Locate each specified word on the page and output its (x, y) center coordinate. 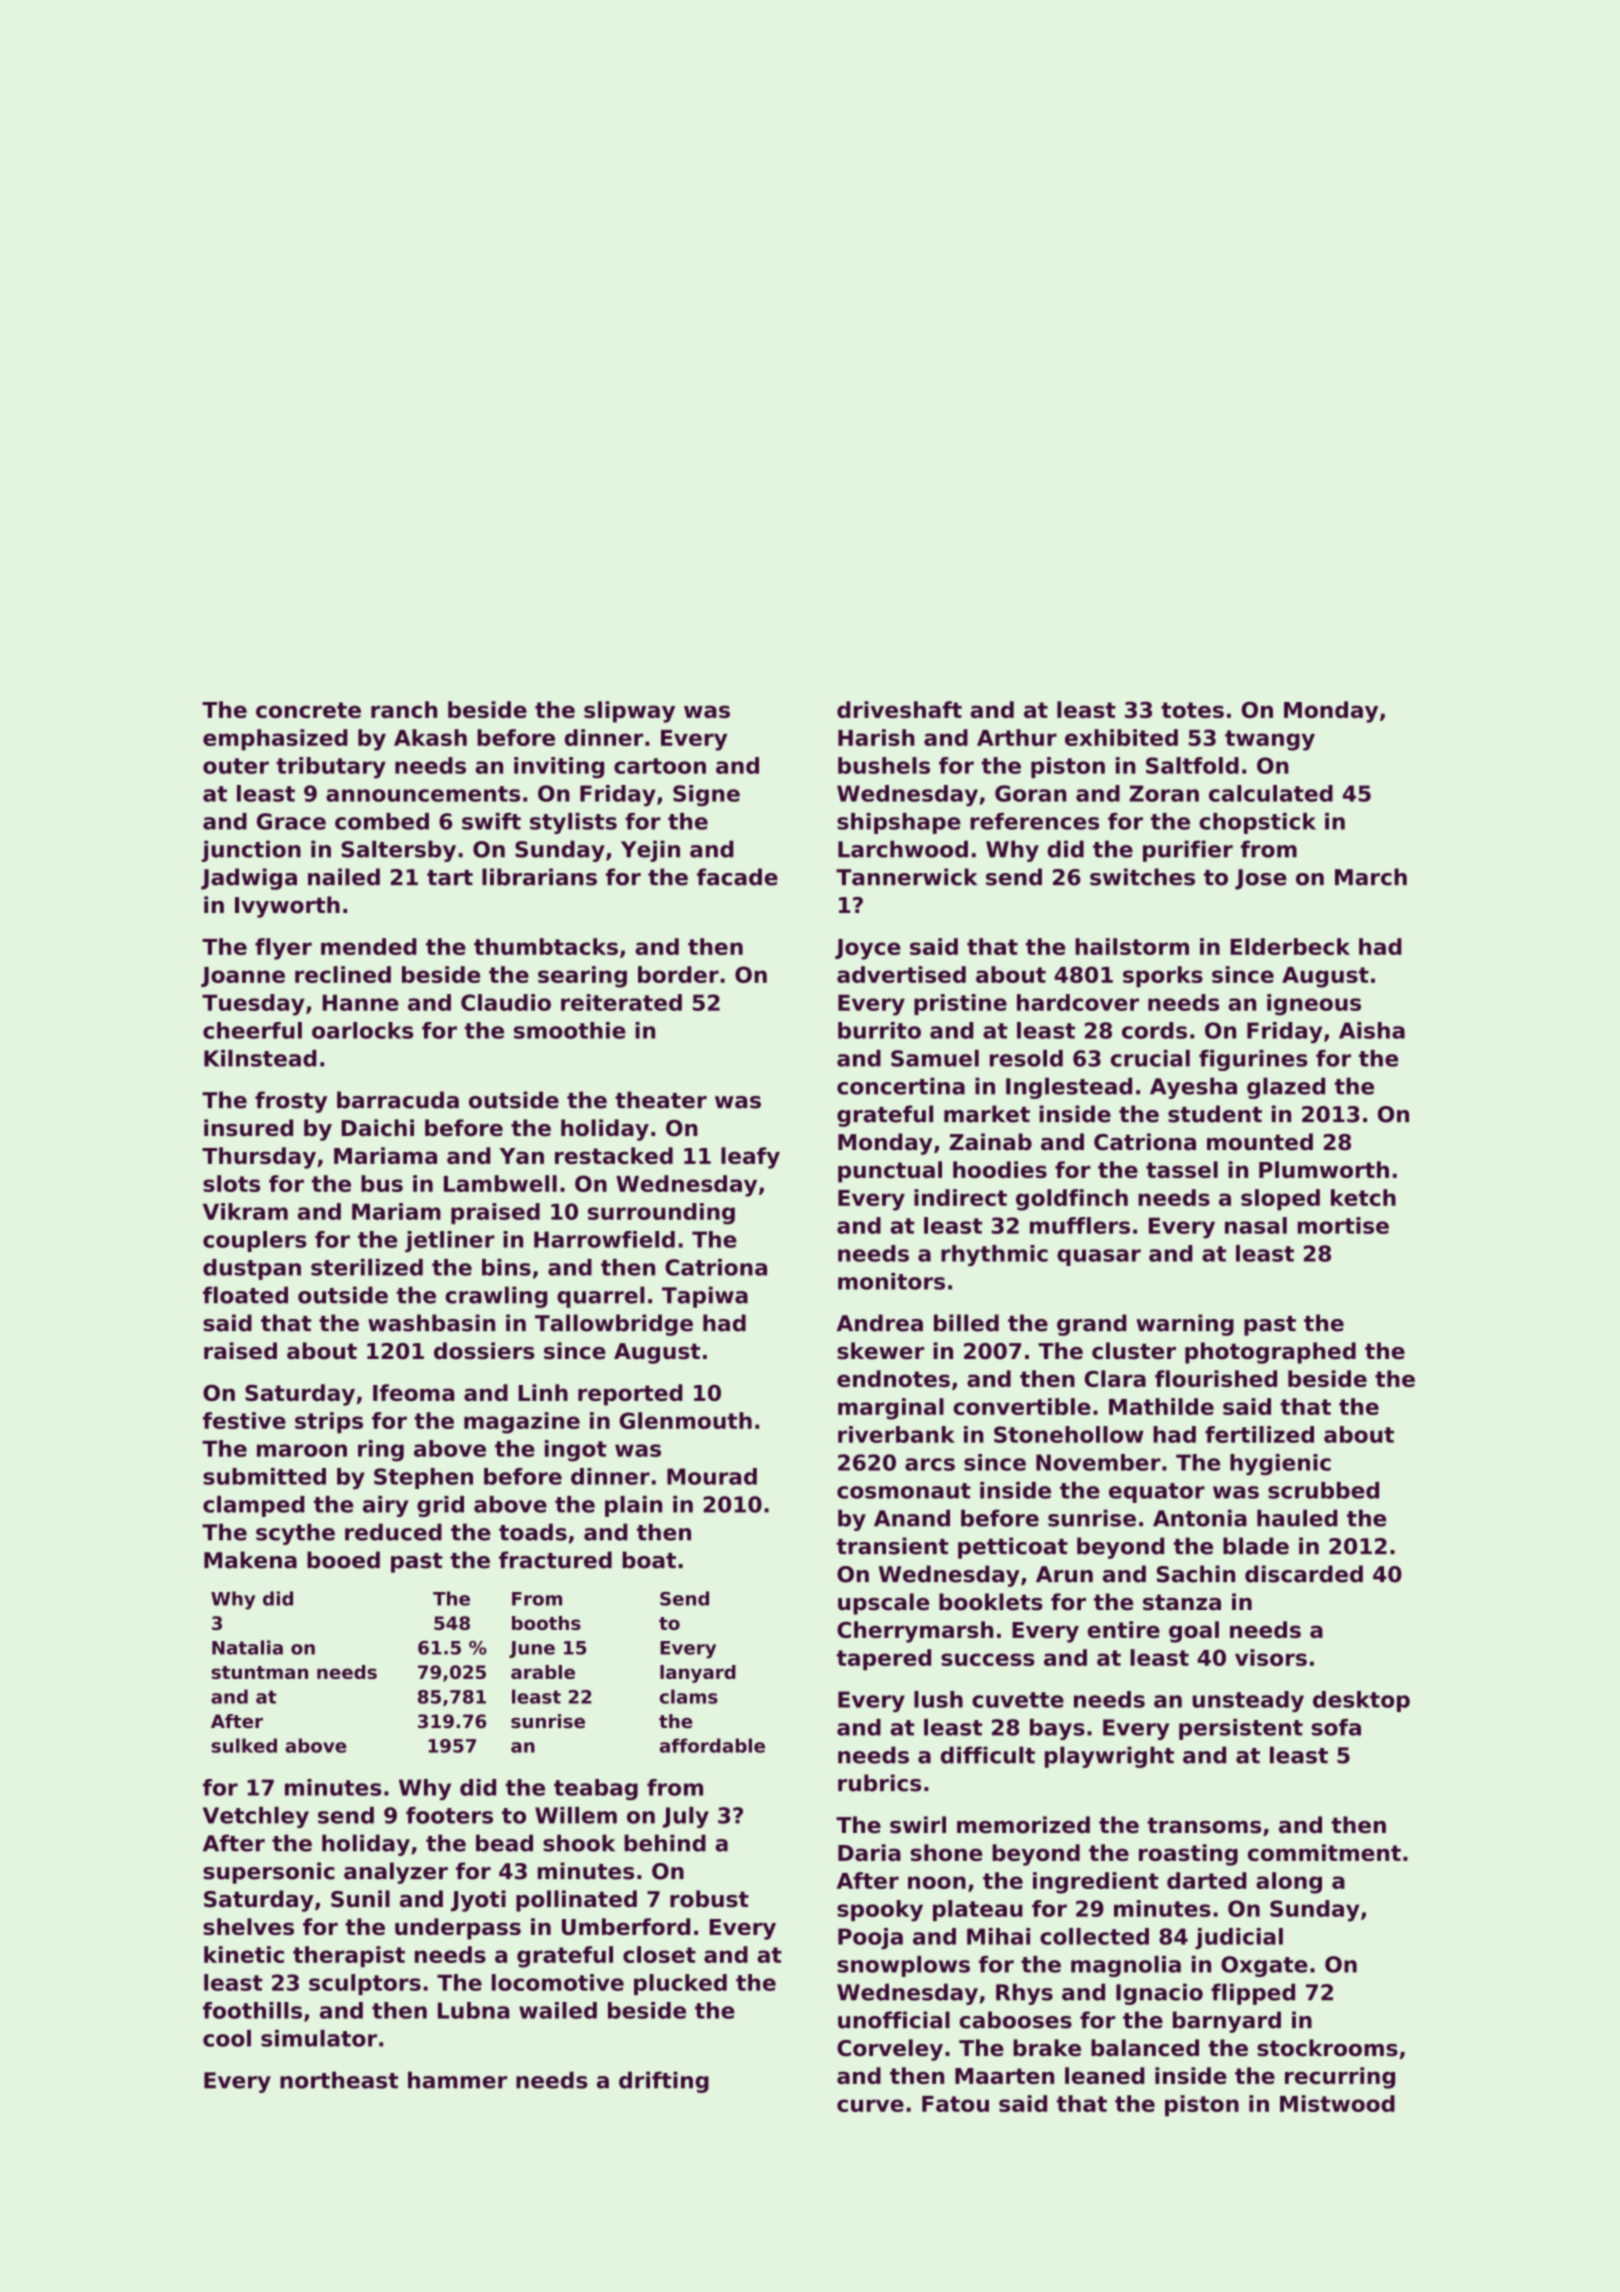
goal (1194, 1632)
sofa (1336, 1727)
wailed (558, 2010)
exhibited (1121, 737)
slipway (629, 712)
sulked (244, 1745)
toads (533, 1532)
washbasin (431, 1323)
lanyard (698, 1674)
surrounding (661, 1214)
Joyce (868, 949)
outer (236, 766)
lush (938, 1699)
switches (1142, 877)
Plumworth (1324, 1169)
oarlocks (362, 1030)
